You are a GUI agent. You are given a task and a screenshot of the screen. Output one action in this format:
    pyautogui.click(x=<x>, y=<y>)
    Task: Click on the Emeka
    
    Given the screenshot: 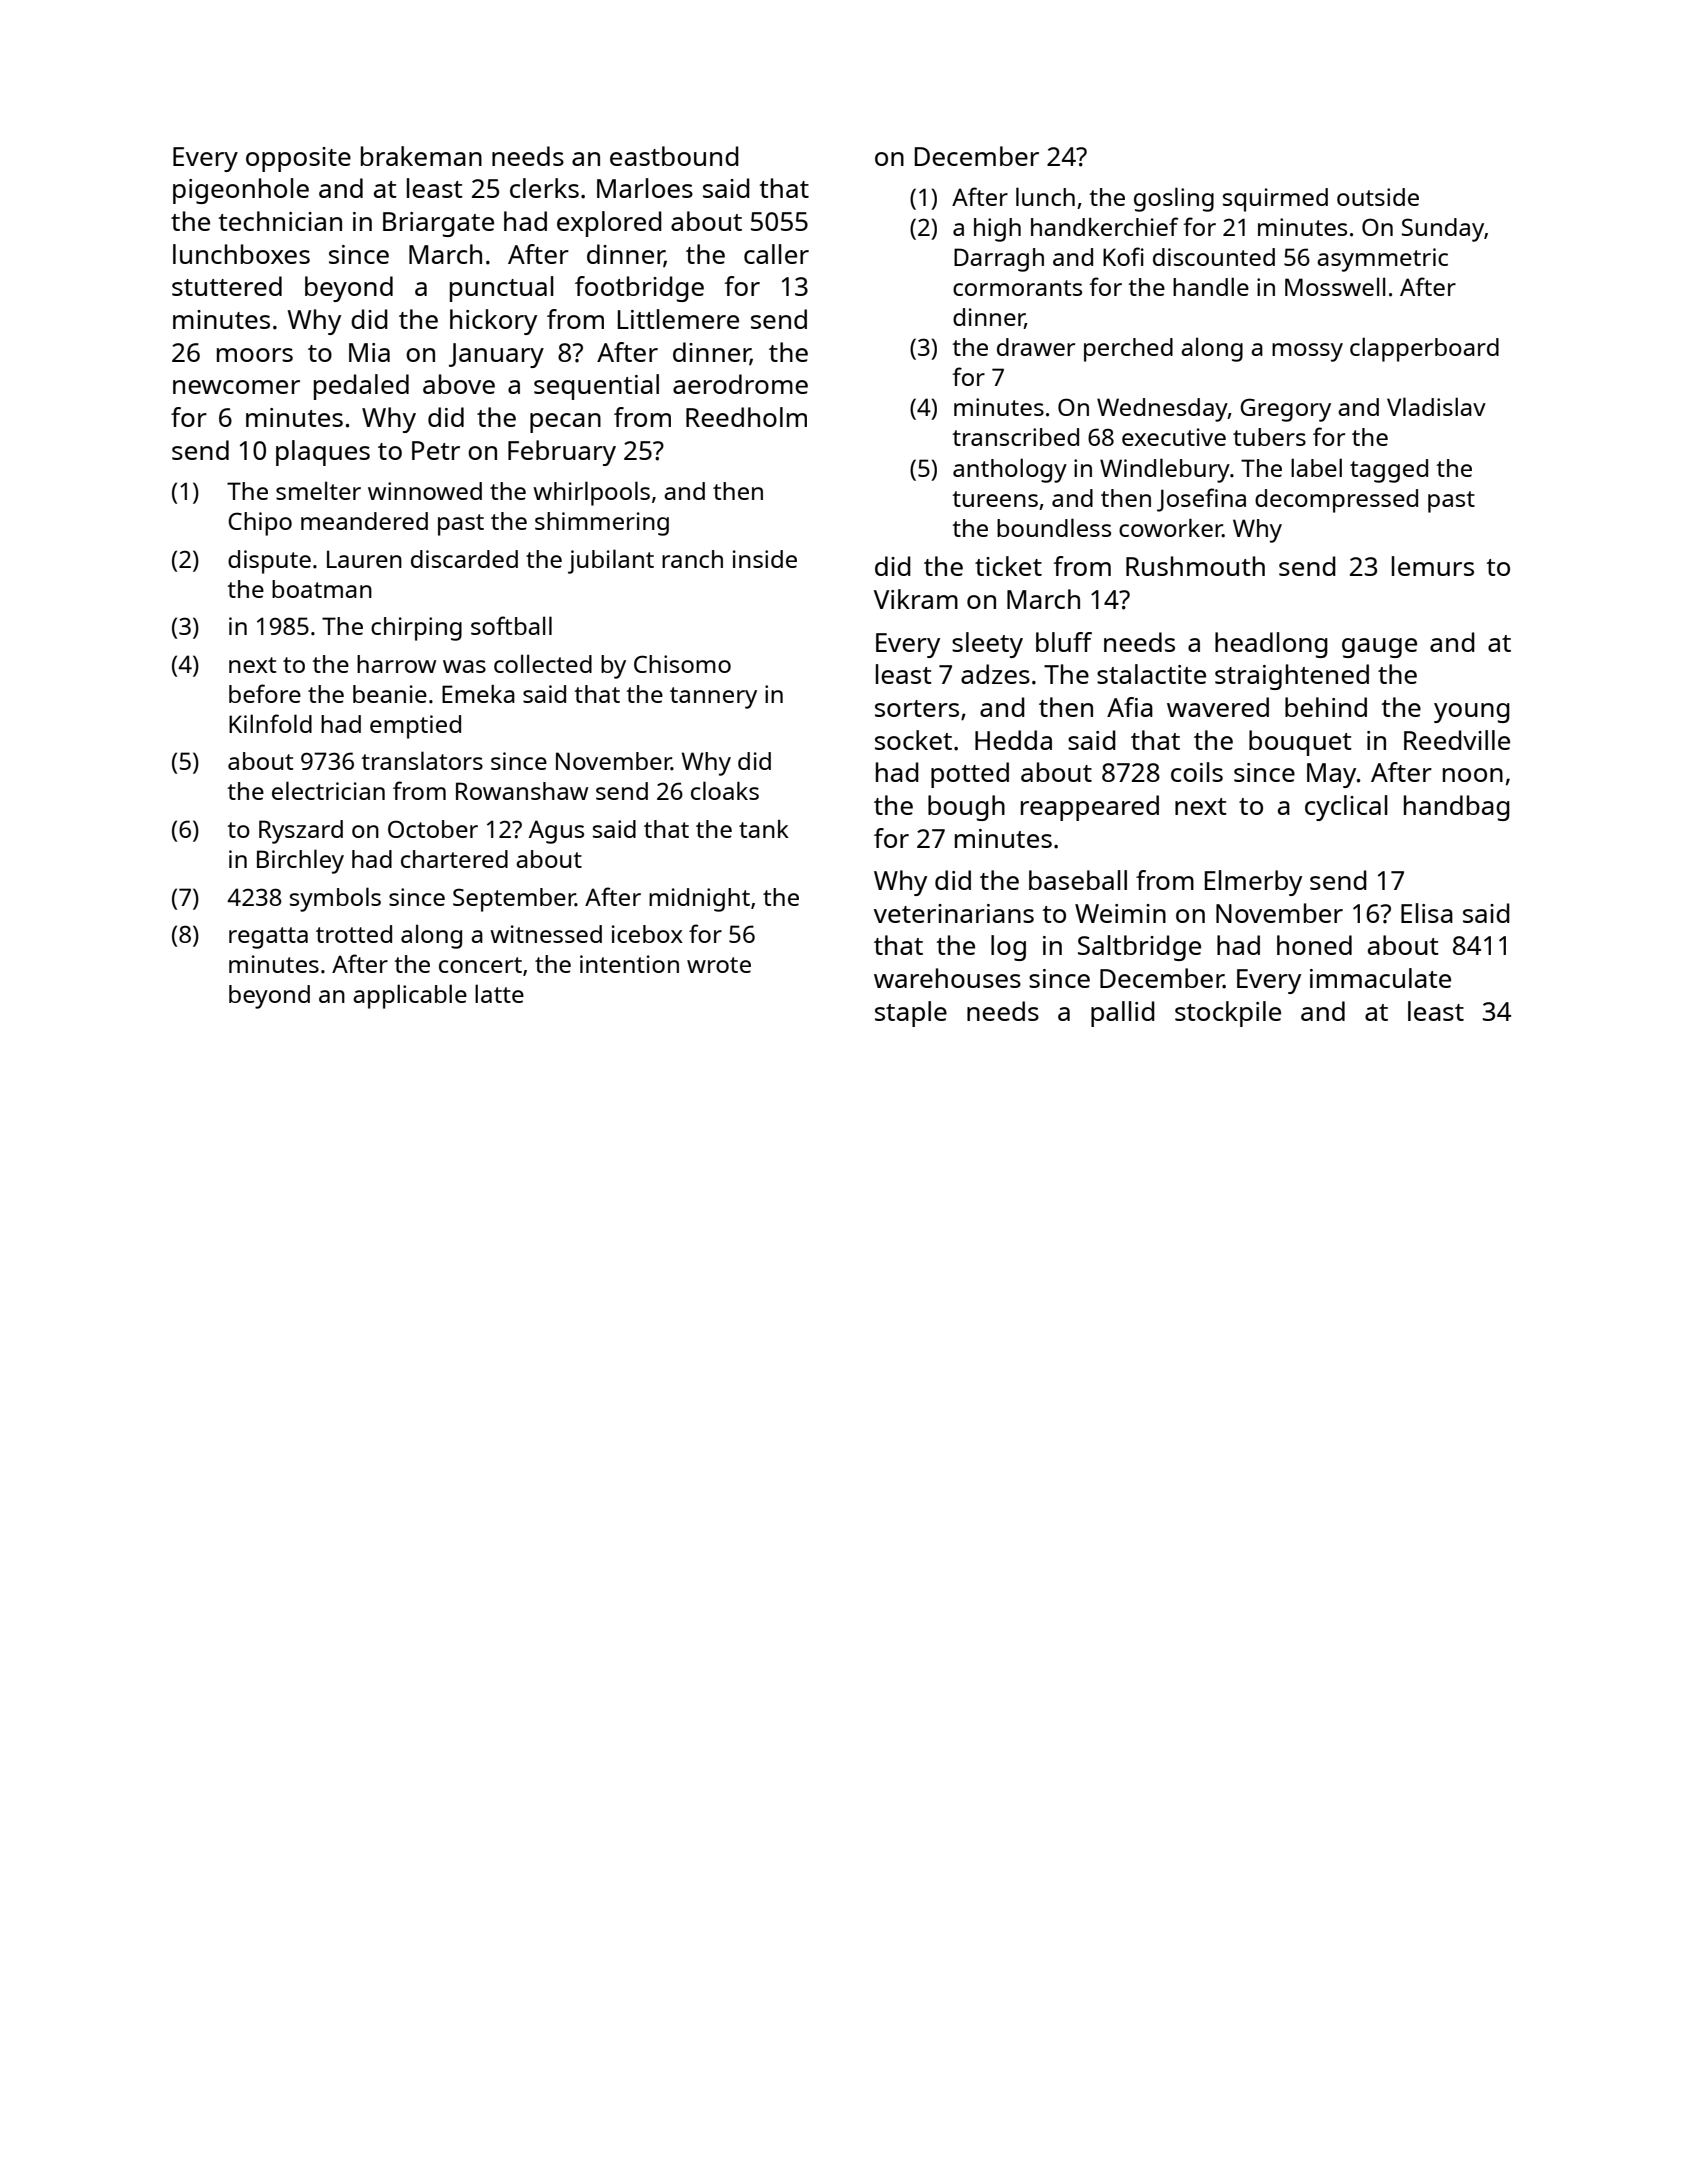 What is the action you would take?
    pyautogui.click(x=478, y=694)
